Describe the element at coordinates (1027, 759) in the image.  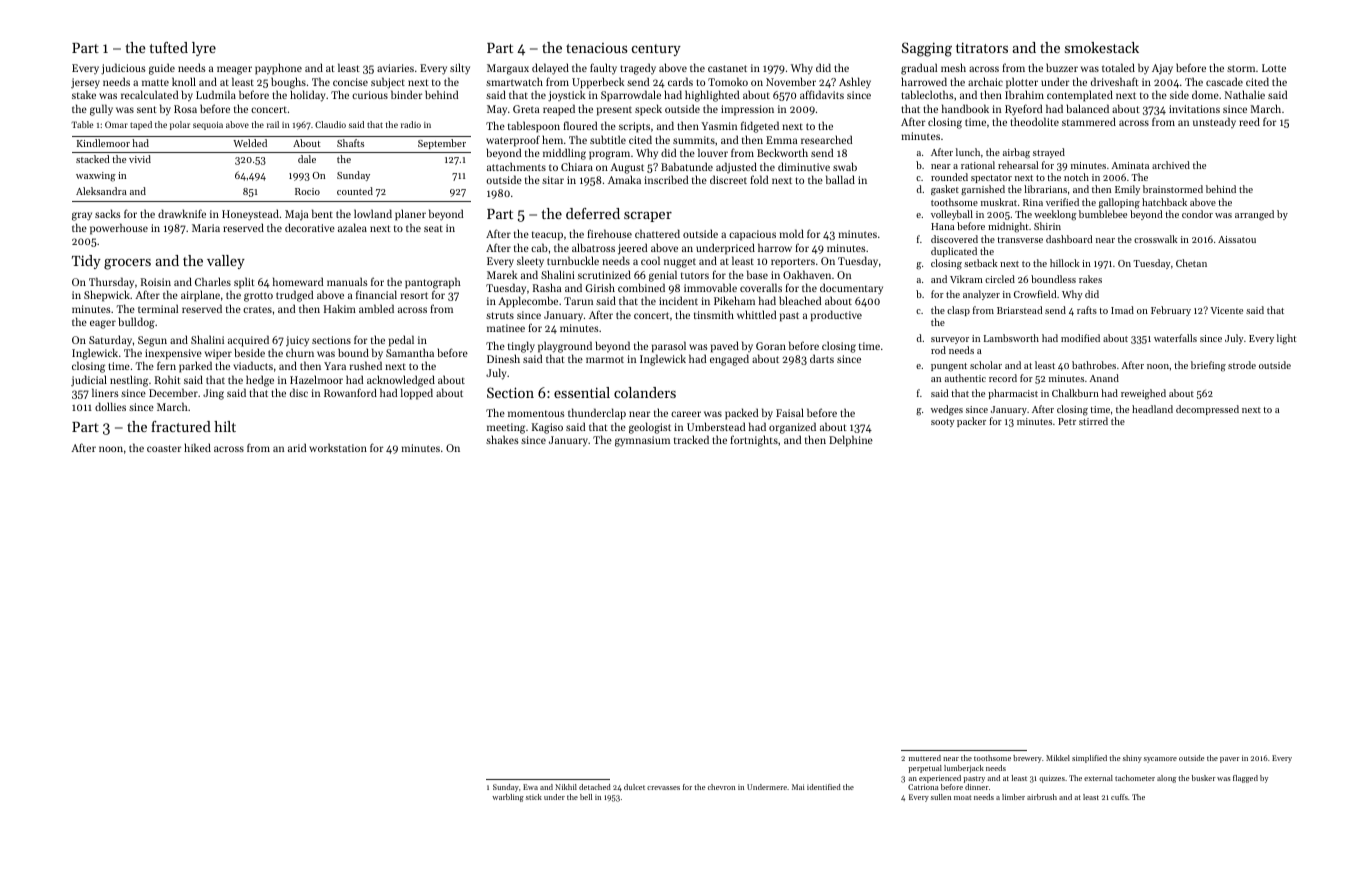
I see `brewery` at that location.
